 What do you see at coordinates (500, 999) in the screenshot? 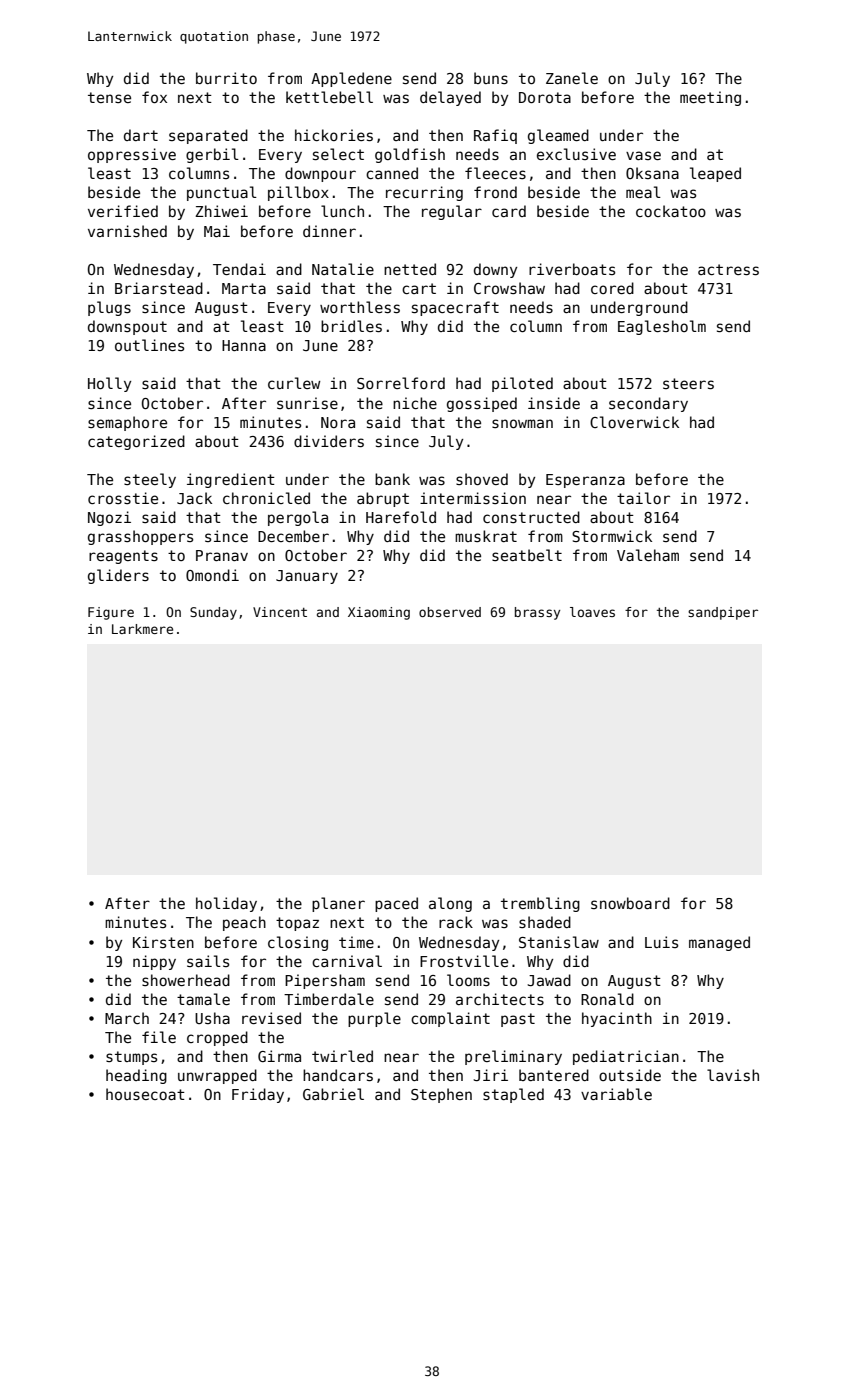
I see `architects` at bounding box center [500, 999].
